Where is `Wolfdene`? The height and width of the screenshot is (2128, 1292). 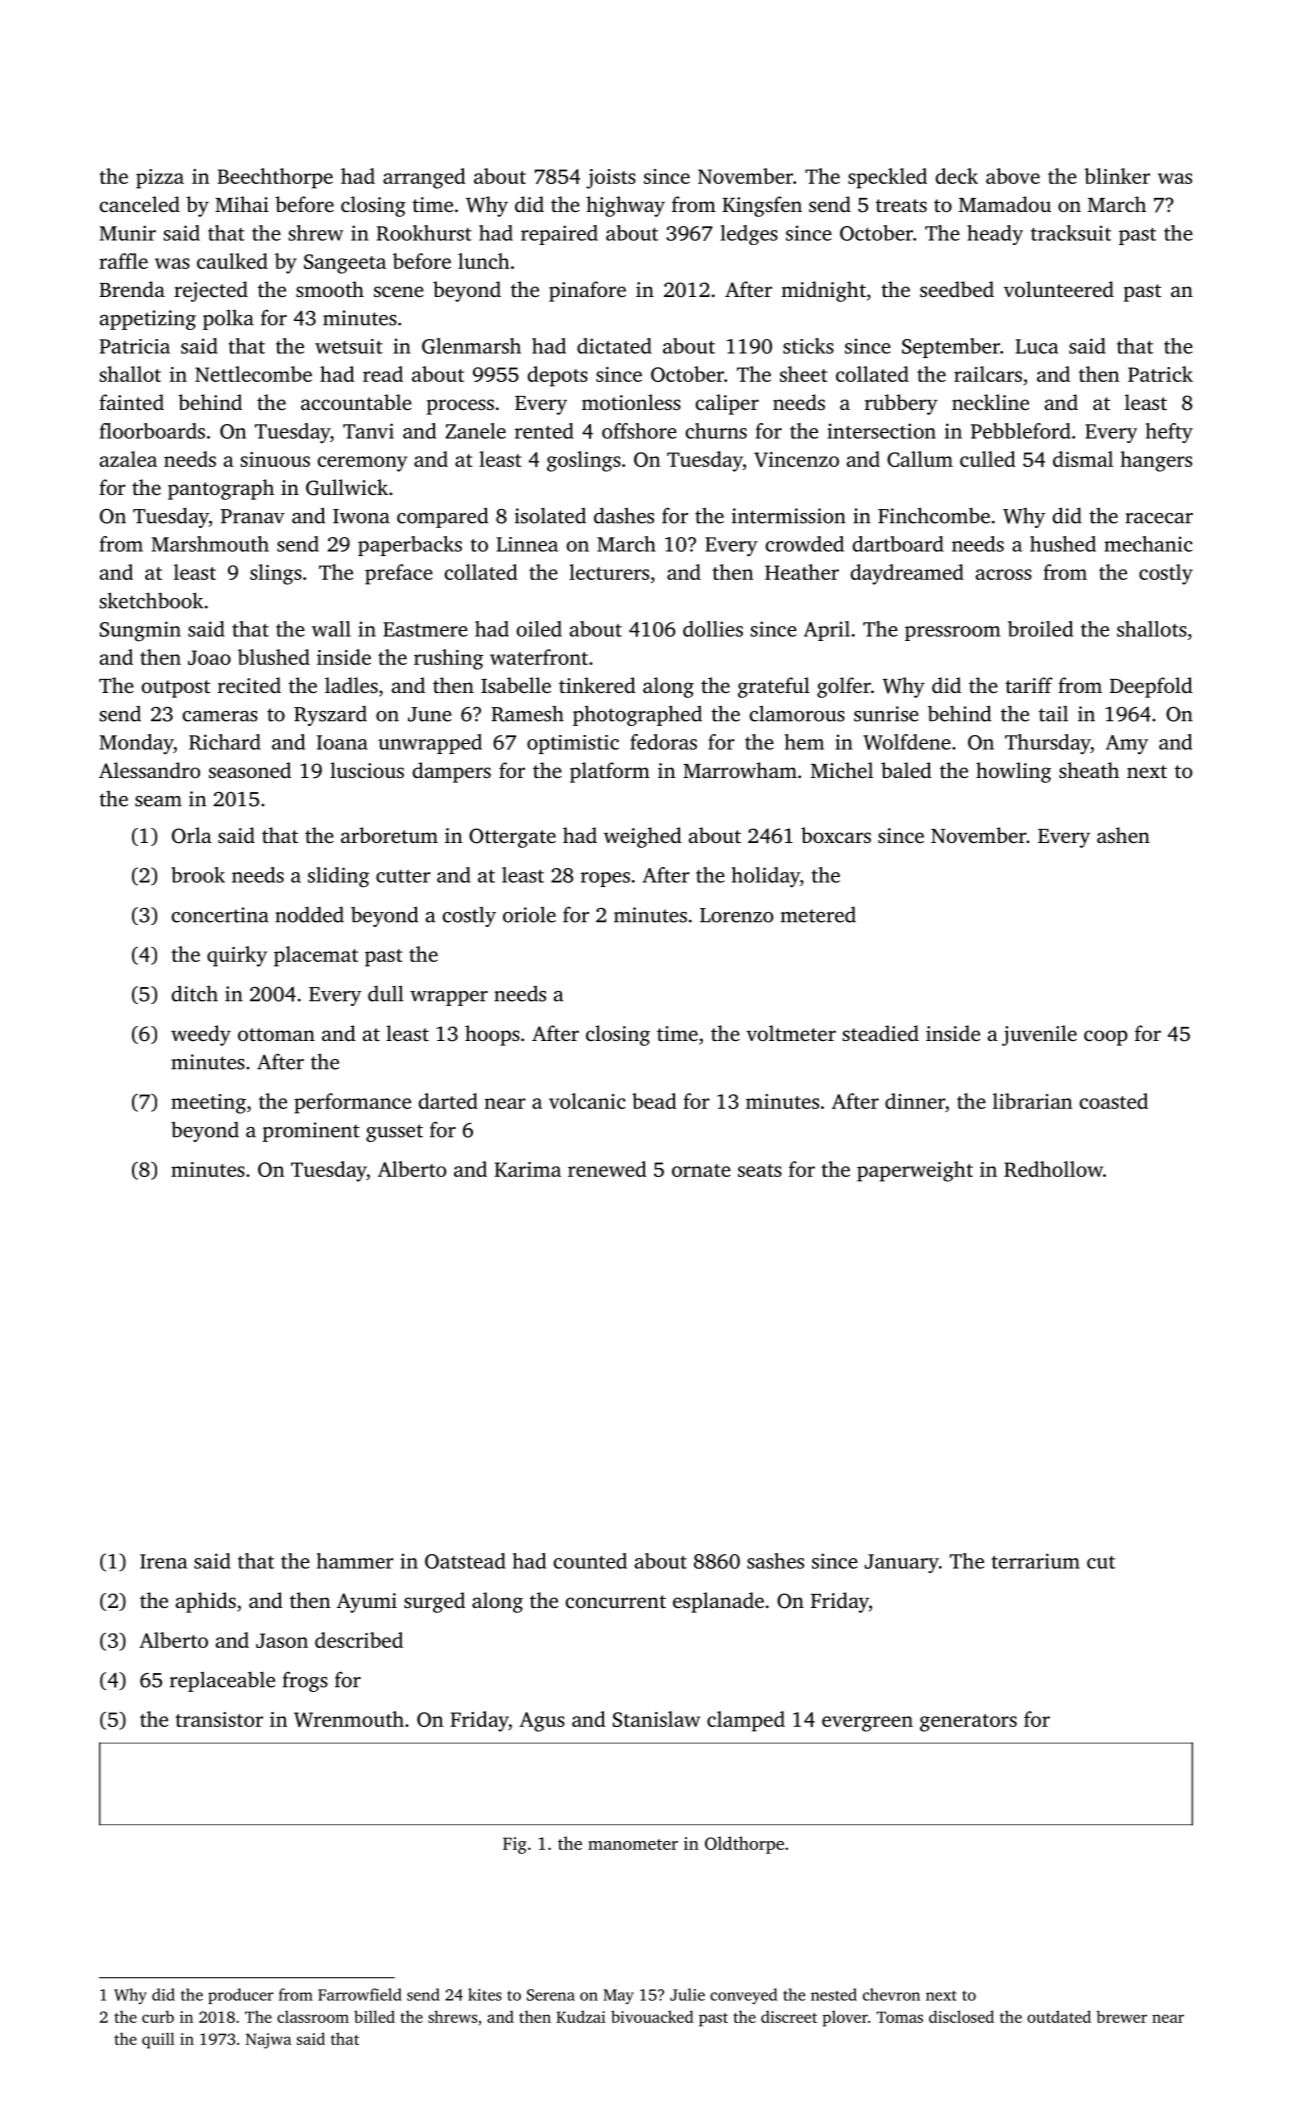
Wolfdene is located at coordinates (907, 742).
